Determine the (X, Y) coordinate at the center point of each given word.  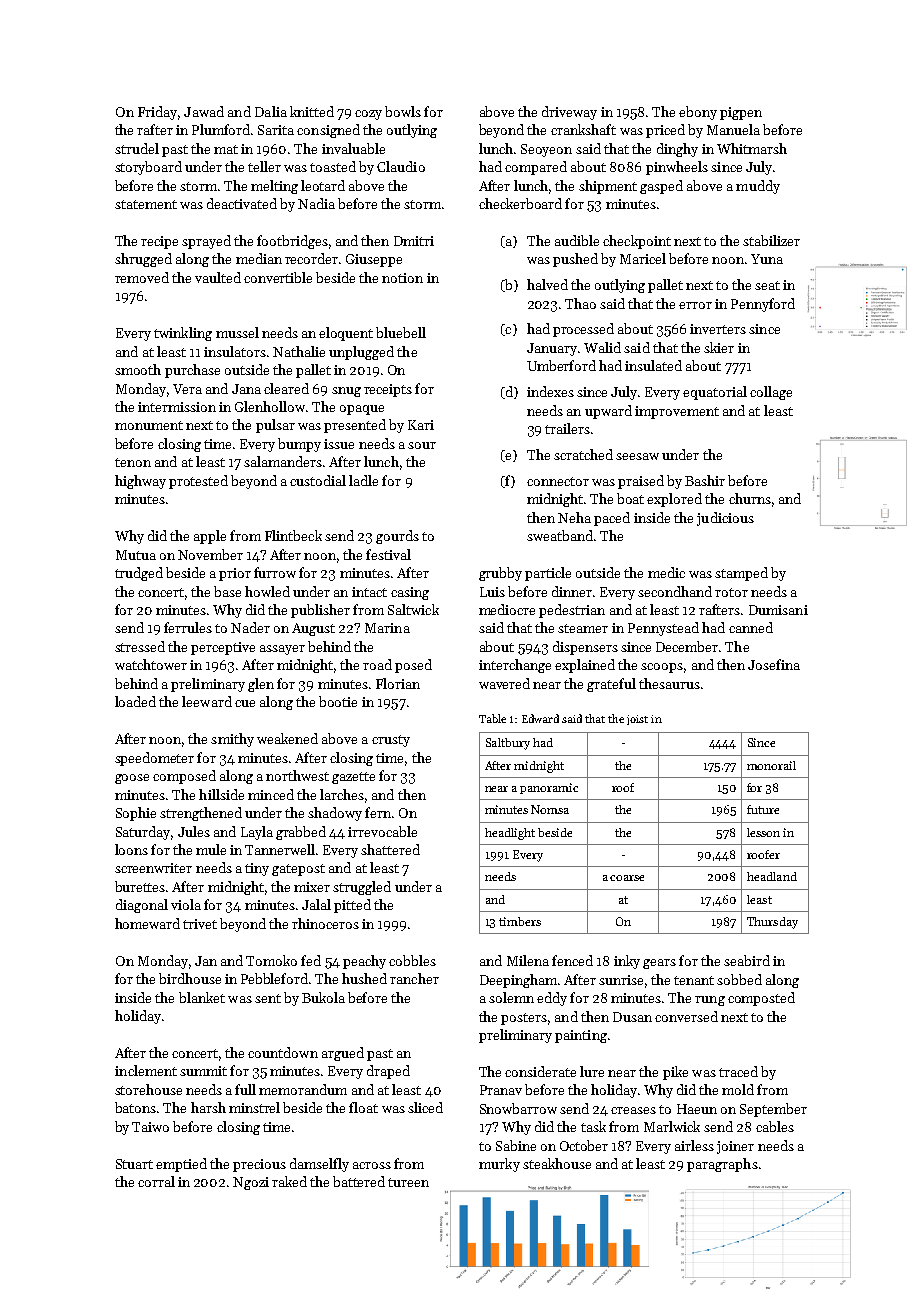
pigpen (741, 113)
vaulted (218, 277)
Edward (540, 718)
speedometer (154, 759)
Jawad (204, 111)
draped (388, 1072)
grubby (500, 574)
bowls (403, 111)
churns (750, 498)
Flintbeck (293, 535)
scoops (662, 668)
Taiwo (150, 1127)
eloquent (346, 334)
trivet (200, 924)
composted (761, 999)
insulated (653, 365)
